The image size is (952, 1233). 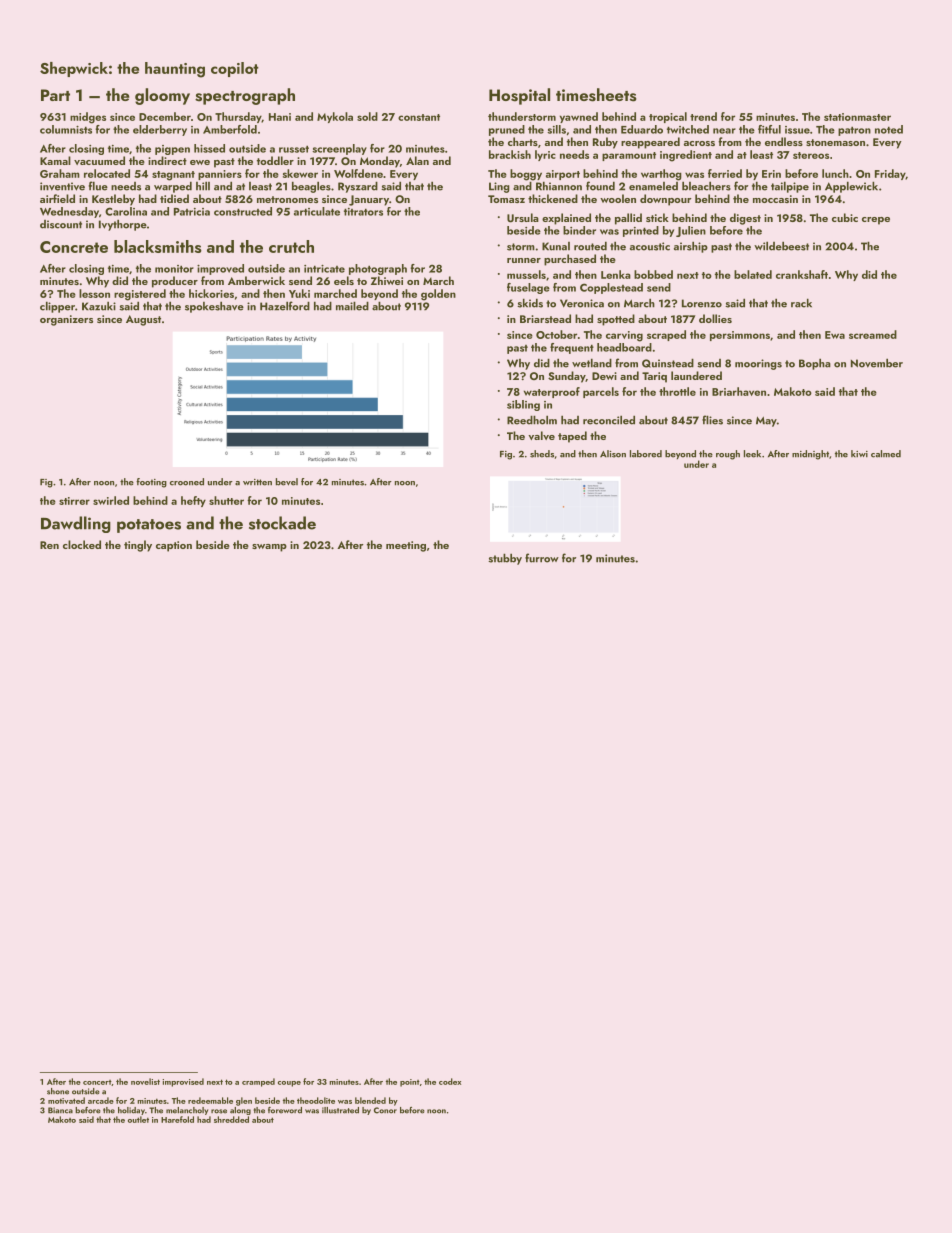 What do you see at coordinates (752, 454) in the screenshot?
I see `leek` at bounding box center [752, 454].
